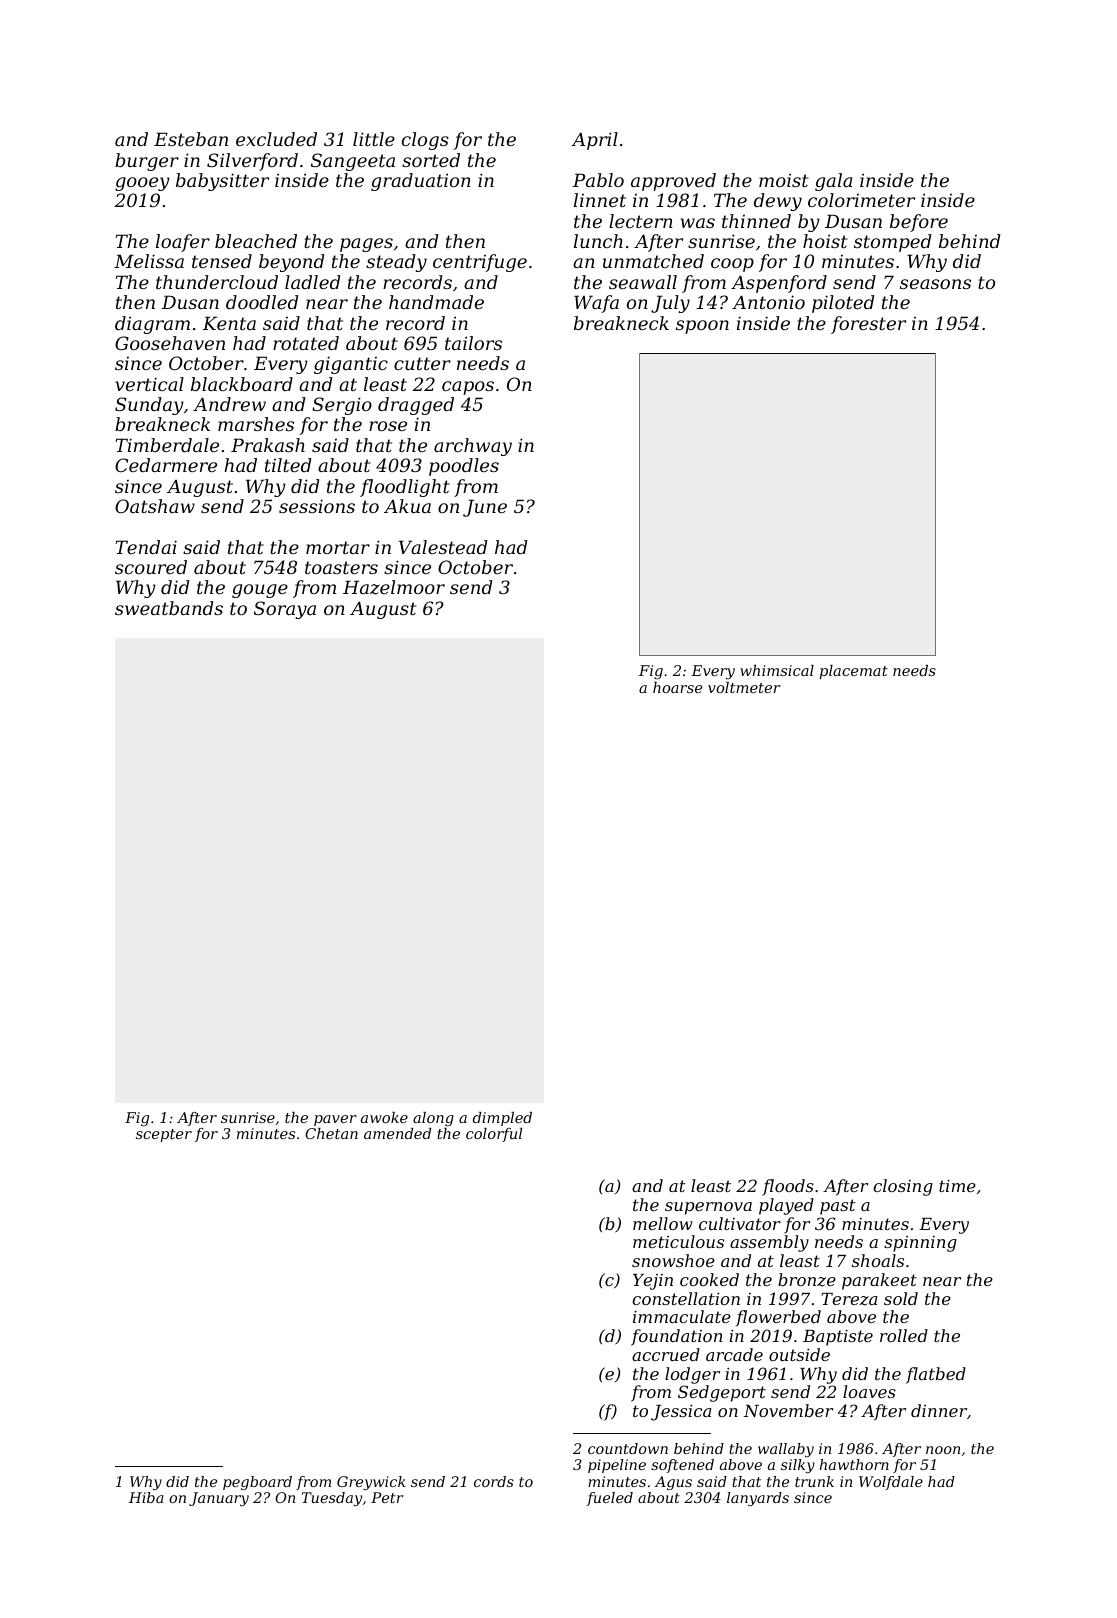 The width and height of the image is (1117, 1618). I want to click on forester, so click(868, 325).
